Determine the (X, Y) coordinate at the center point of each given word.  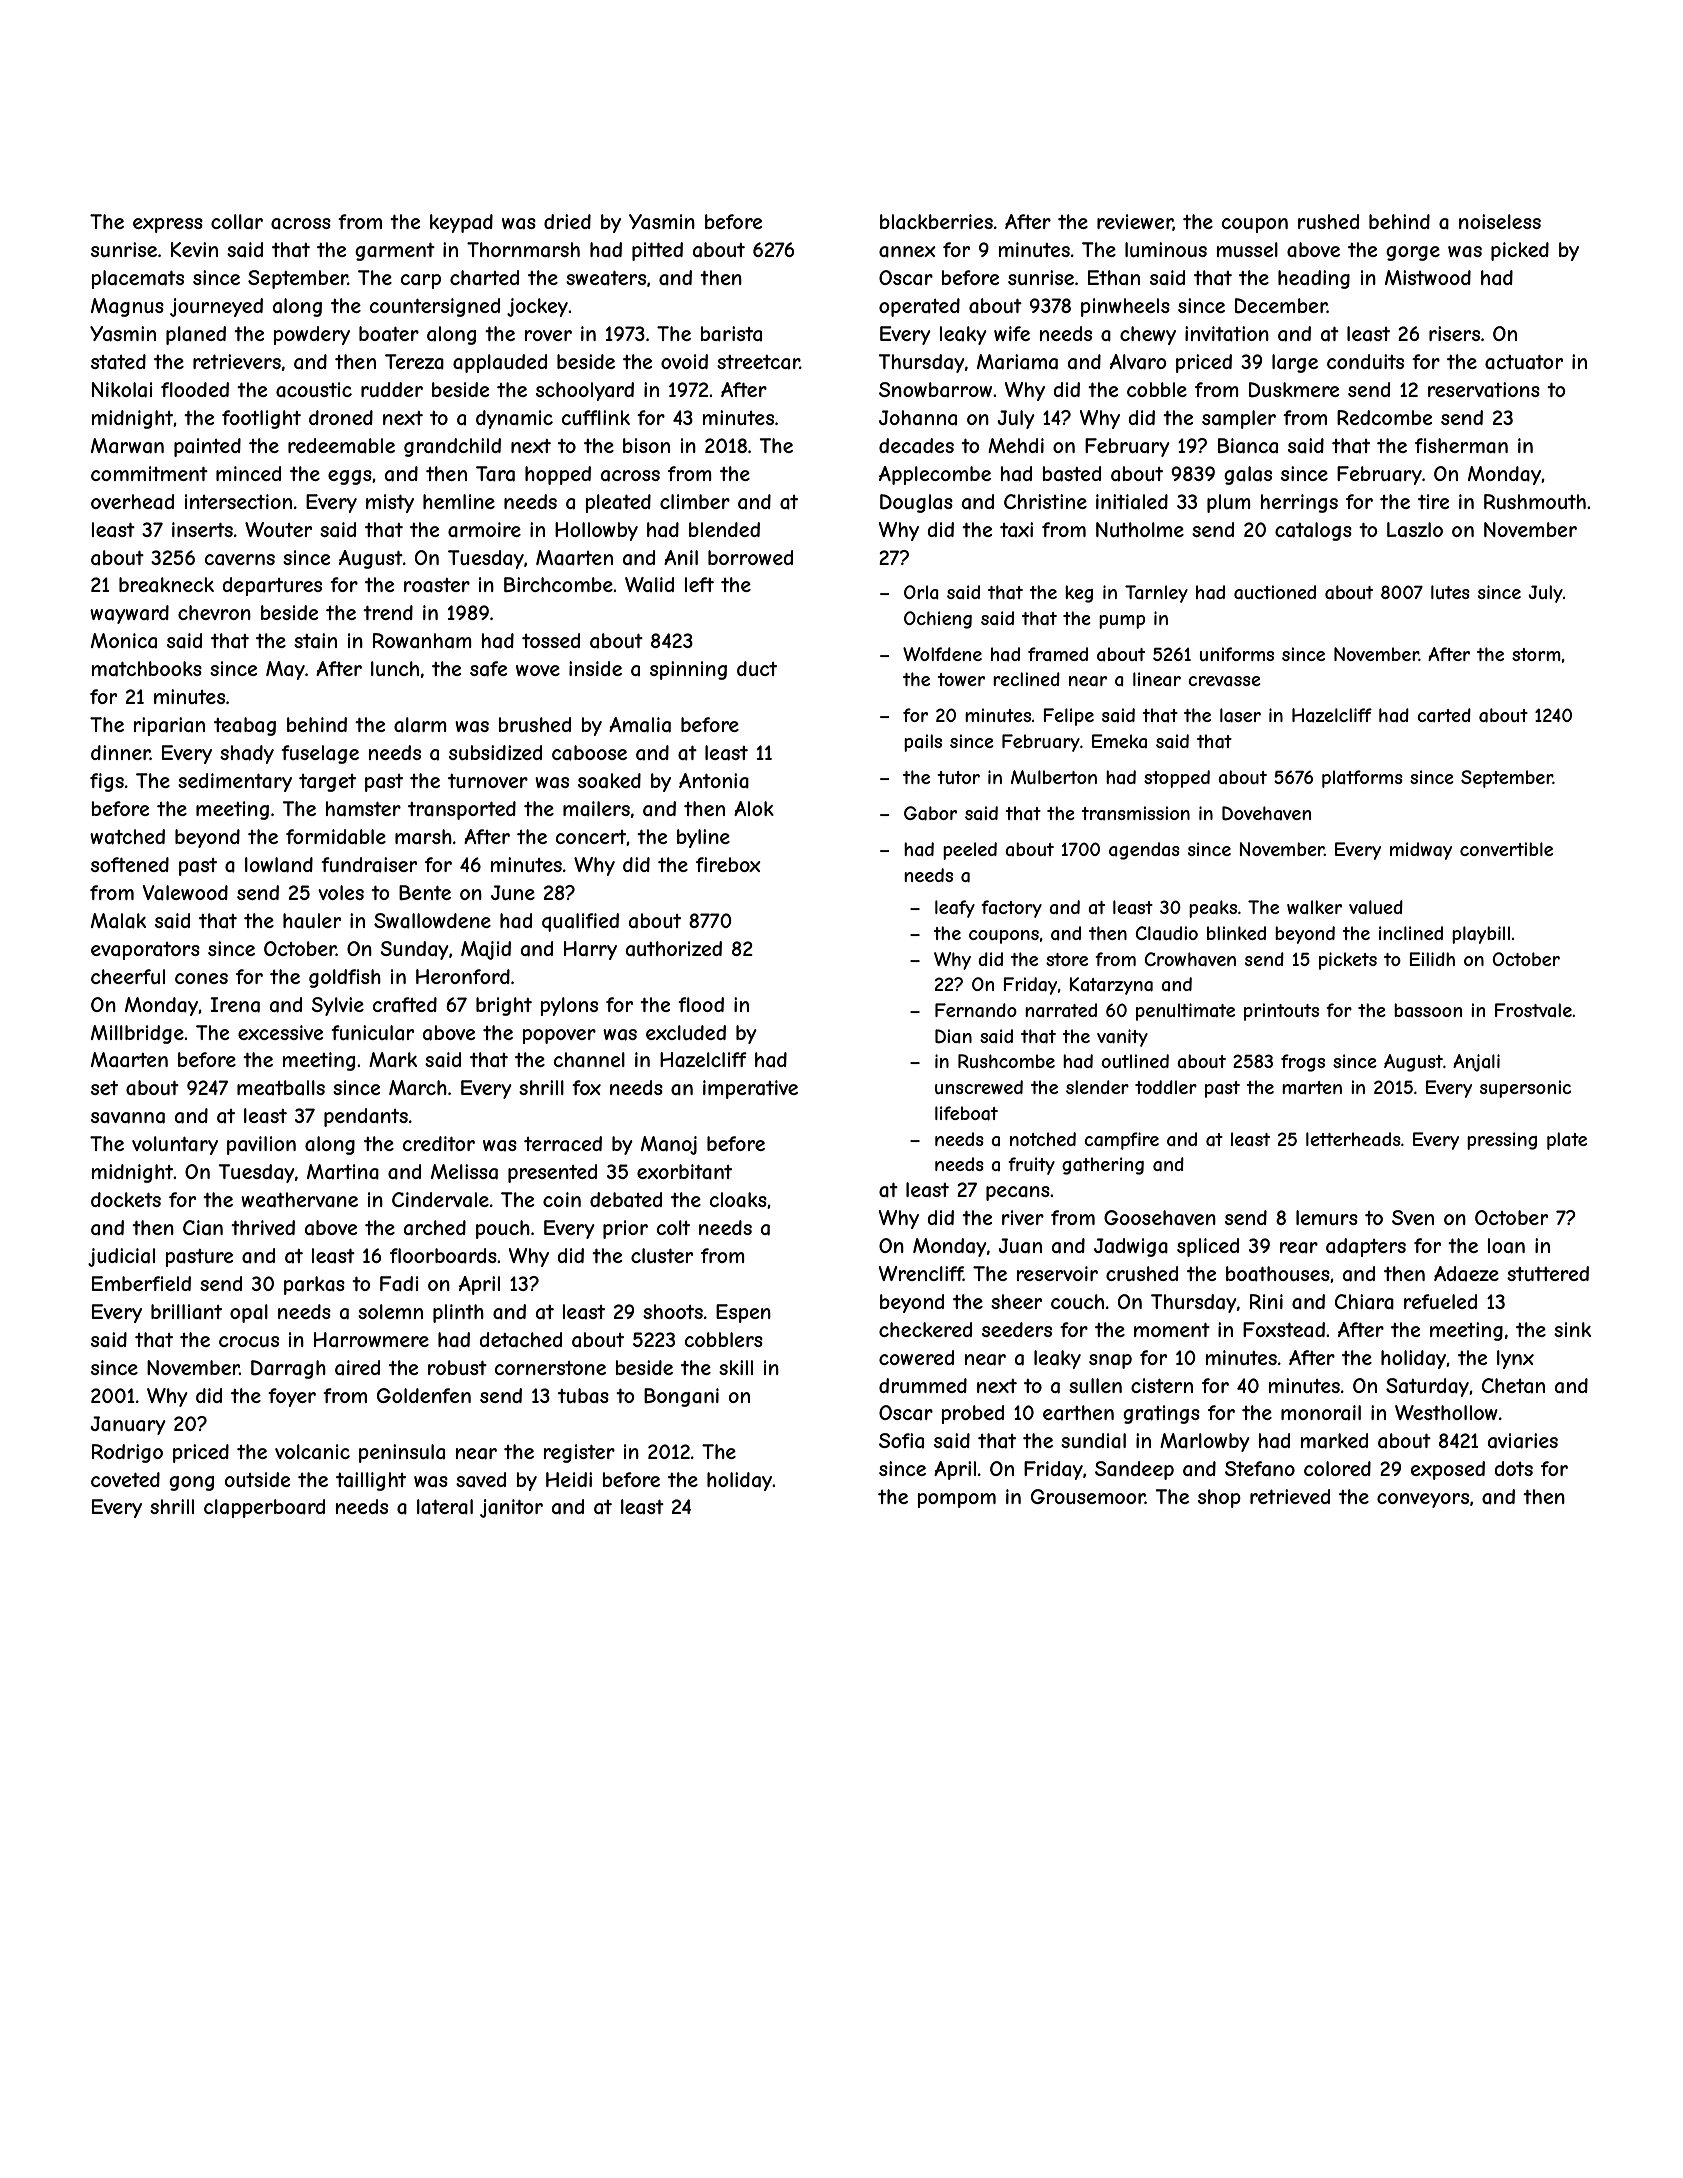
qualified (580, 922)
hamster (363, 809)
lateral (445, 1507)
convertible (1506, 849)
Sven (1413, 1217)
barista (731, 334)
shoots (673, 1311)
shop (1219, 1498)
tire (1433, 501)
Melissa (464, 1172)
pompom (957, 1500)
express (168, 225)
